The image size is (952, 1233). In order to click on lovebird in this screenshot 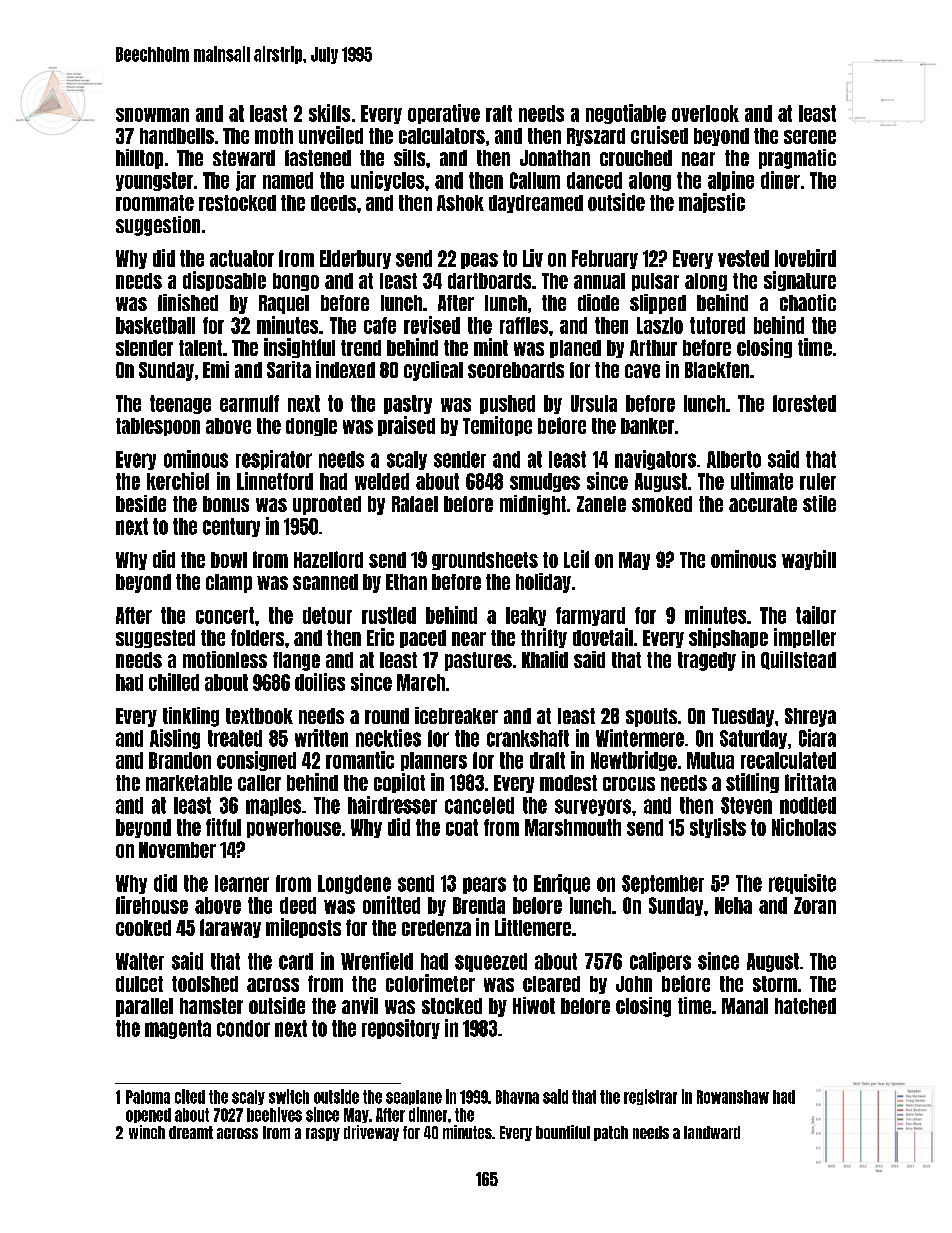, I will do `click(805, 258)`.
